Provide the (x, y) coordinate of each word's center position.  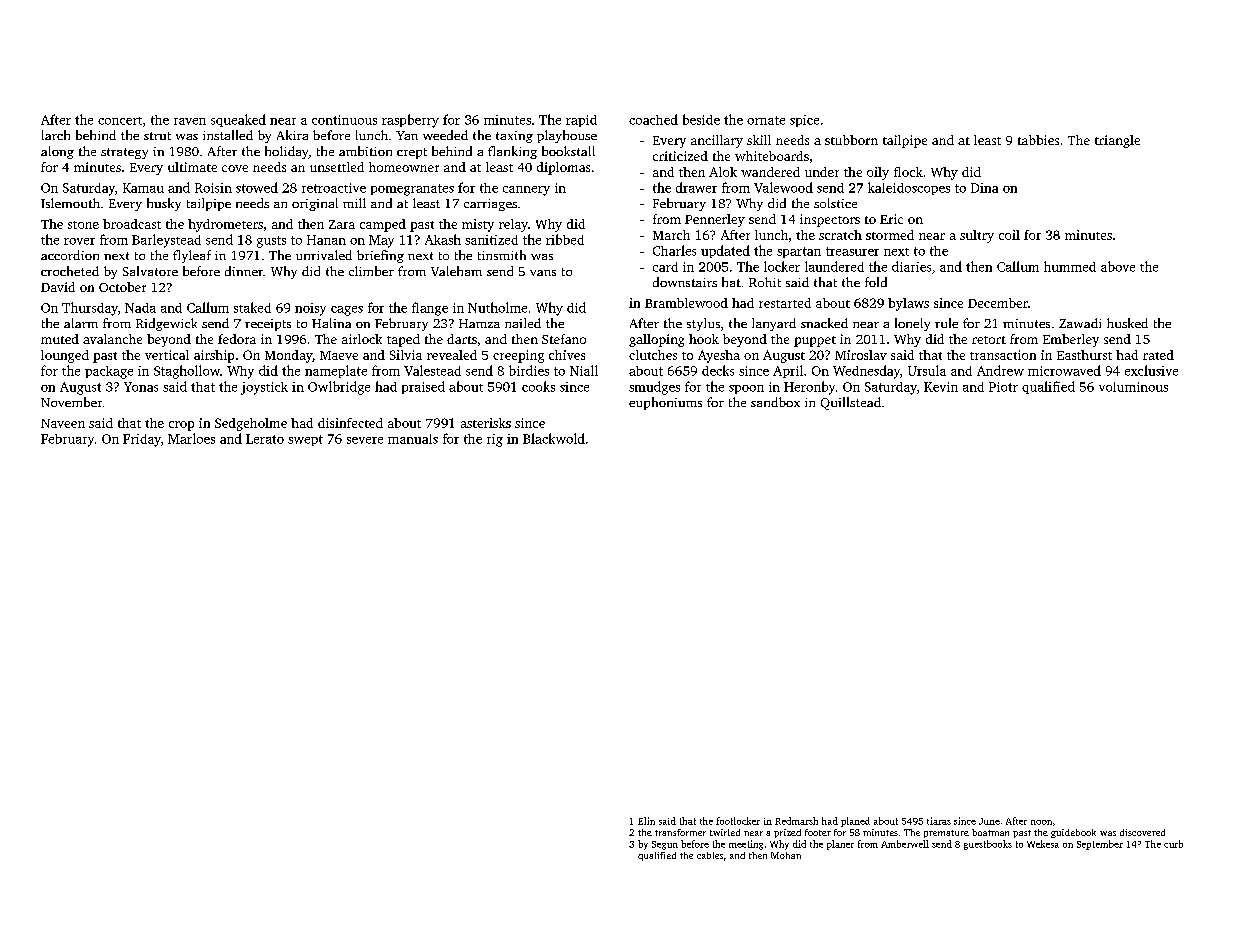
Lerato (265, 439)
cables (710, 855)
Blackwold (554, 438)
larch (56, 135)
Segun (665, 845)
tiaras (939, 821)
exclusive (1151, 370)
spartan (799, 252)
